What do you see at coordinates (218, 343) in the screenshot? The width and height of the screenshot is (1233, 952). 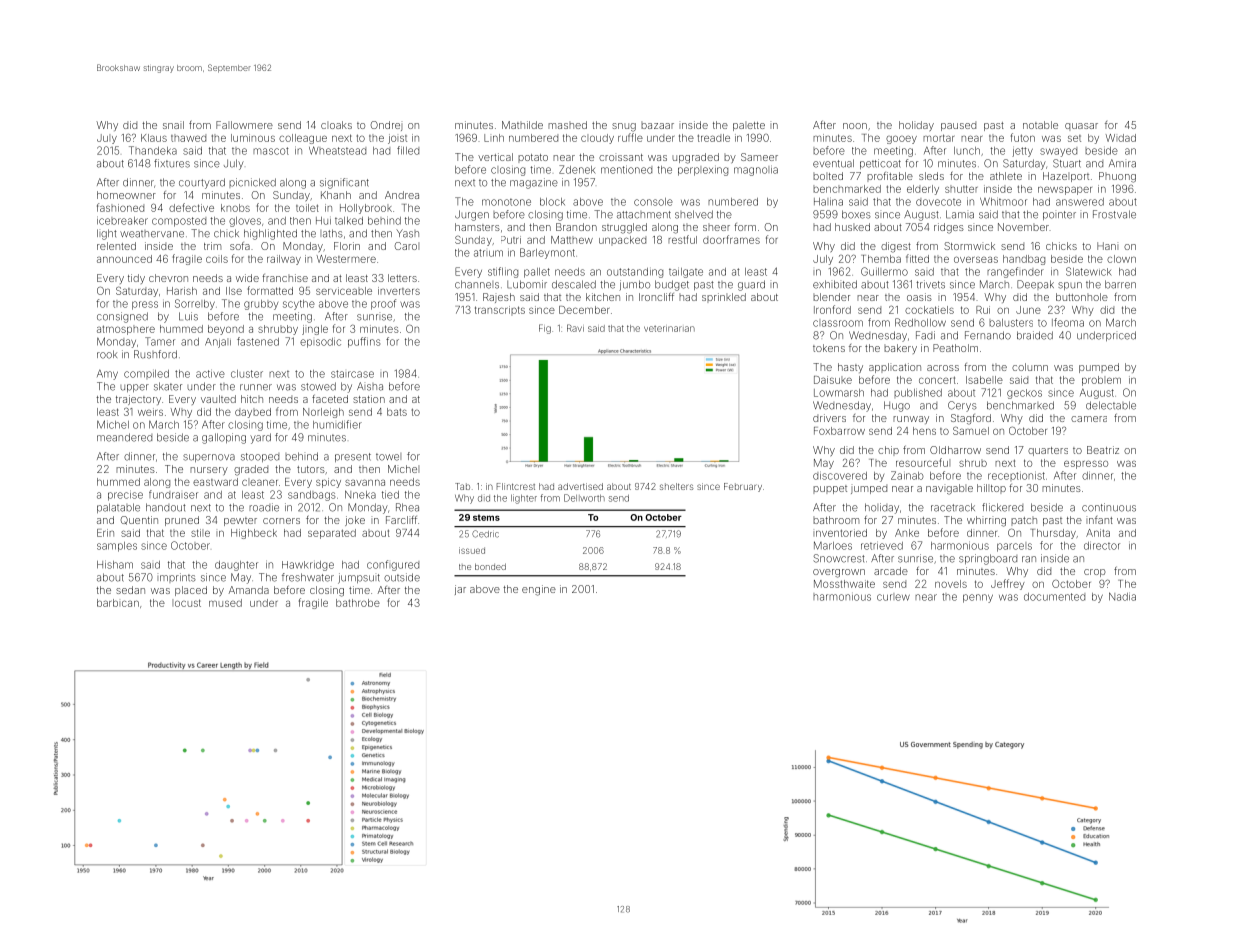 I see `Anjali` at bounding box center [218, 343].
